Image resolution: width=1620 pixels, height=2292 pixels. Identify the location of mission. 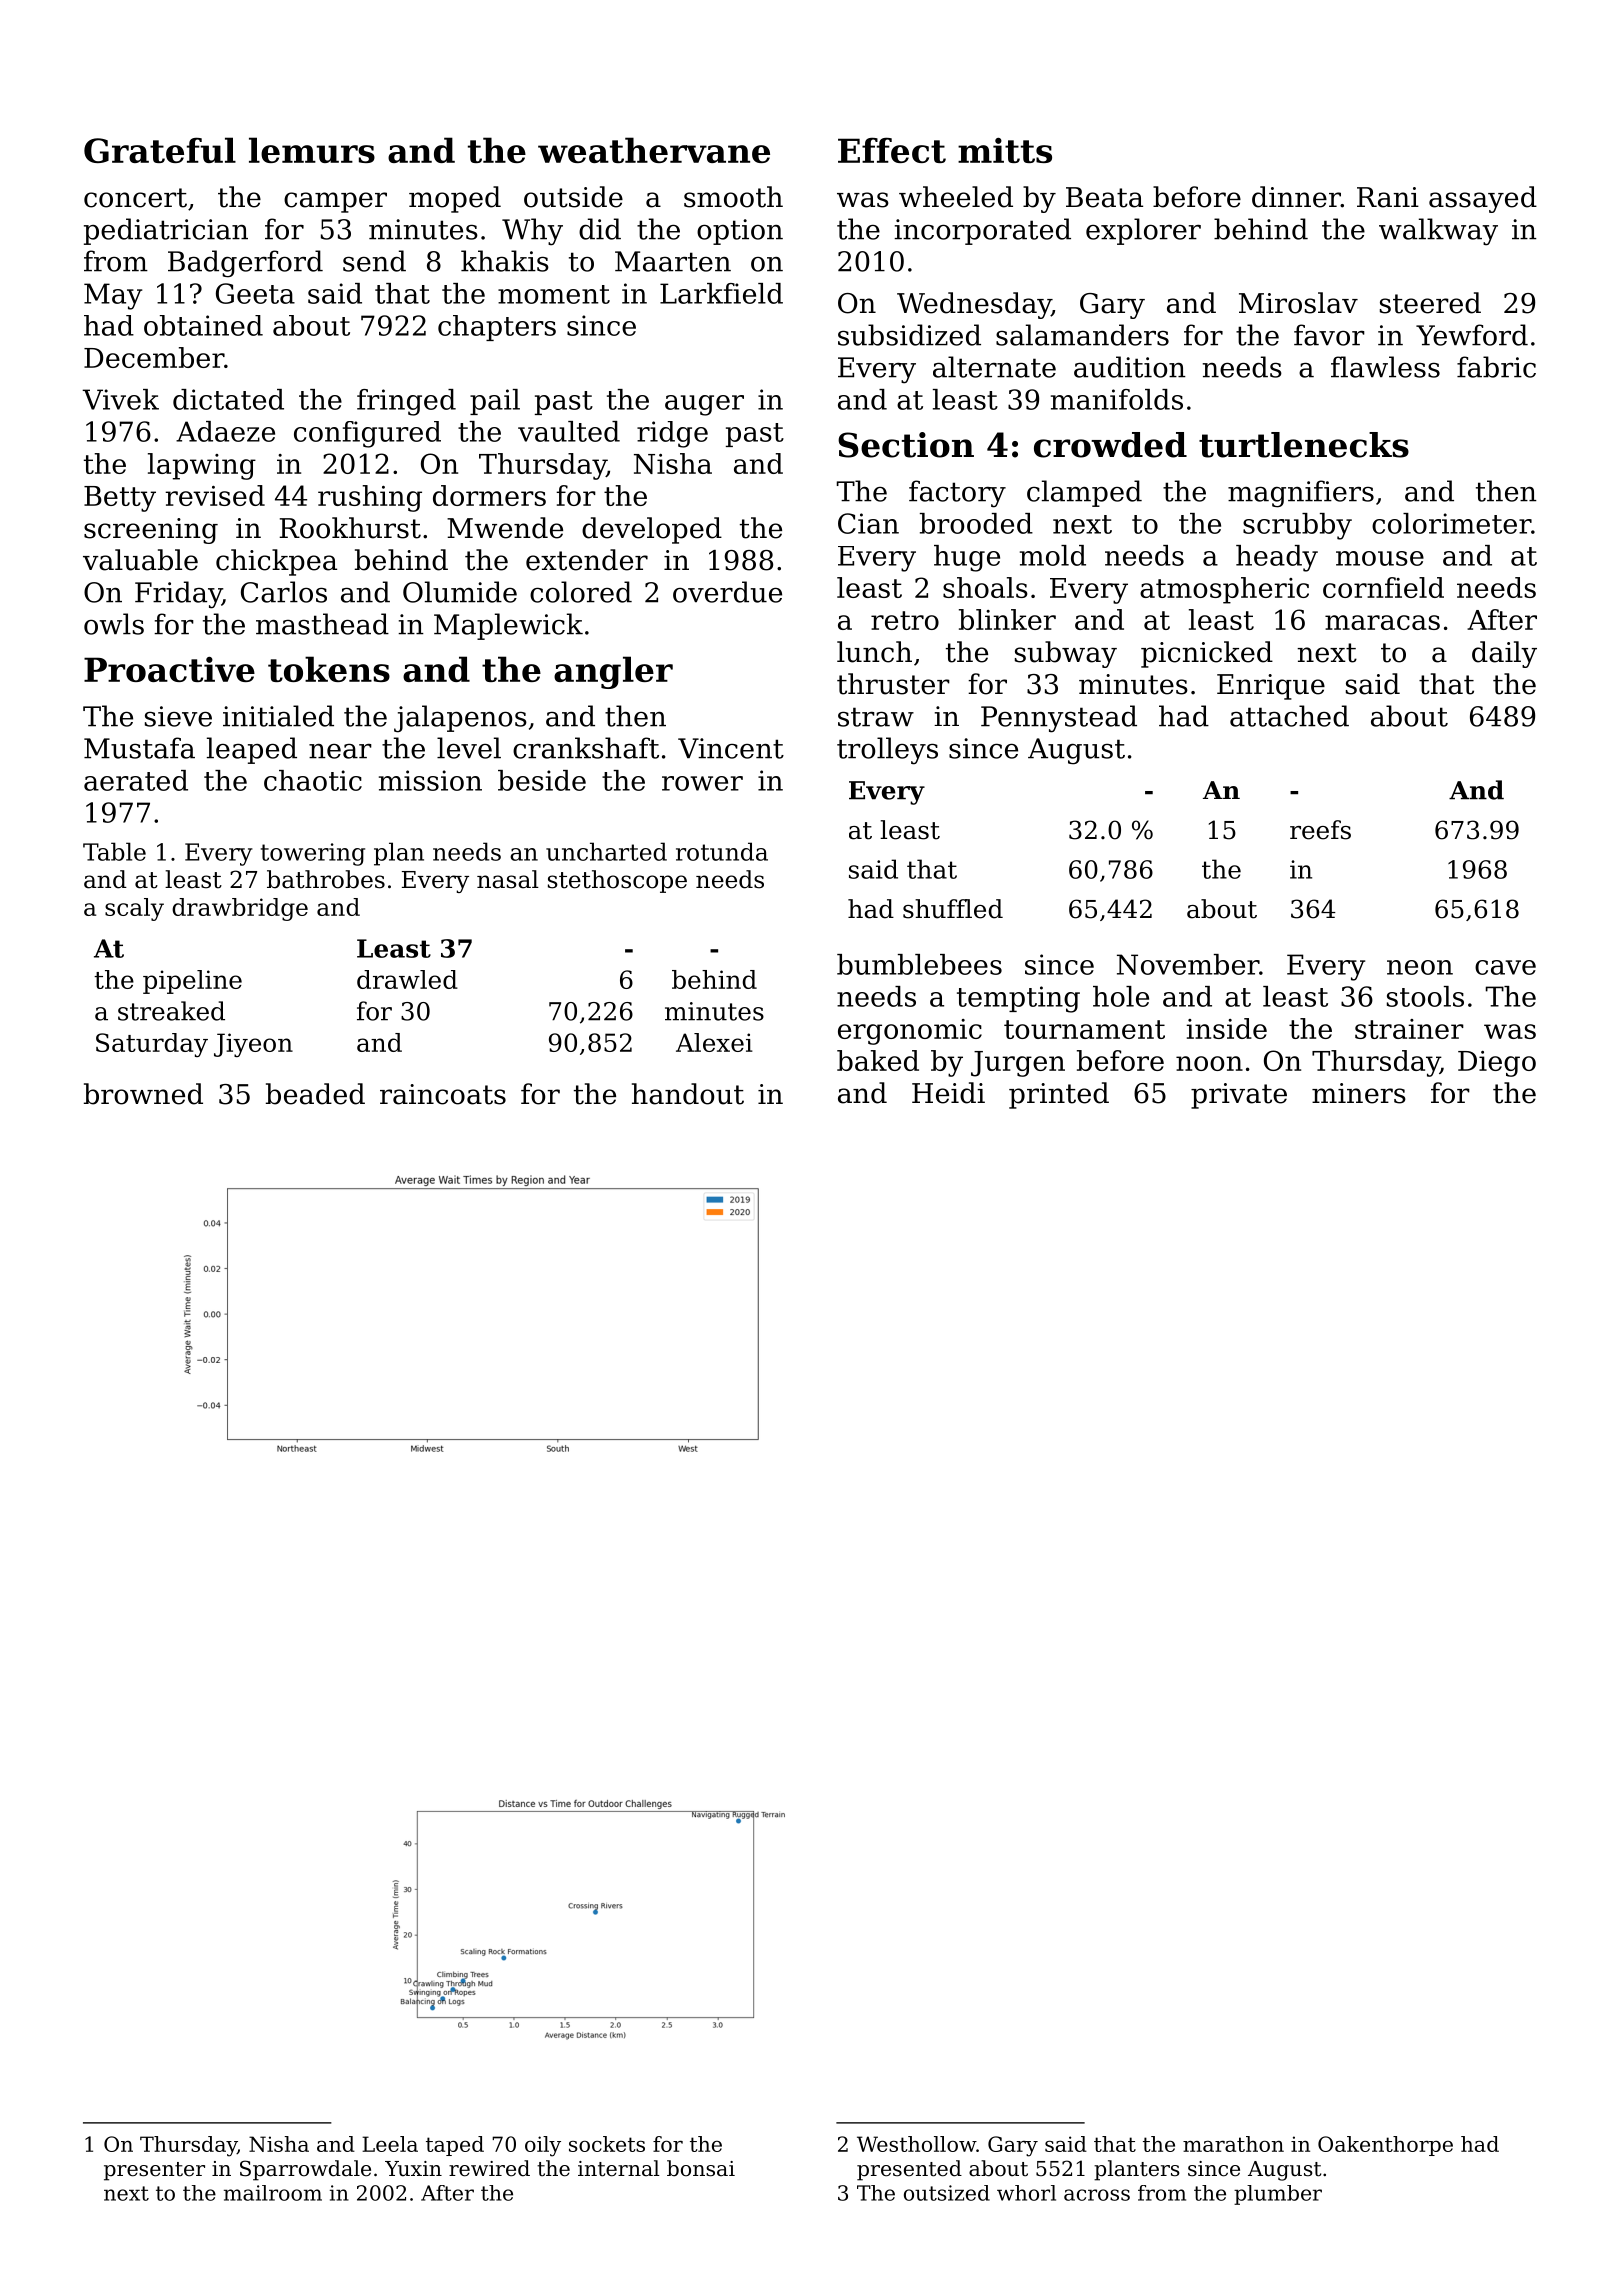
(430, 780).
